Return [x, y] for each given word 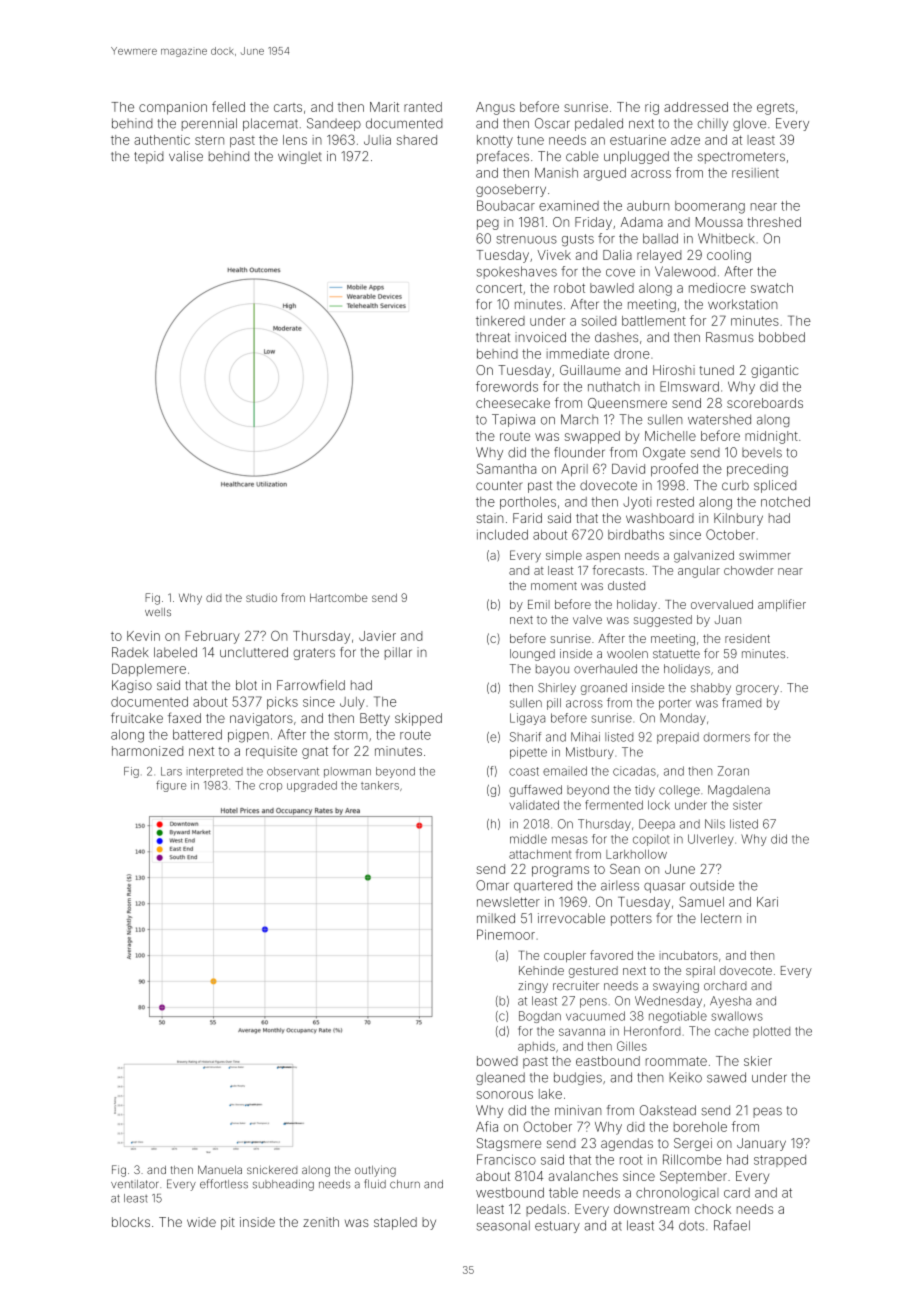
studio [261, 597]
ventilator [134, 1184]
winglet [300, 157]
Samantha [506, 468]
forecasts [618, 570]
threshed [774, 222]
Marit [384, 107]
